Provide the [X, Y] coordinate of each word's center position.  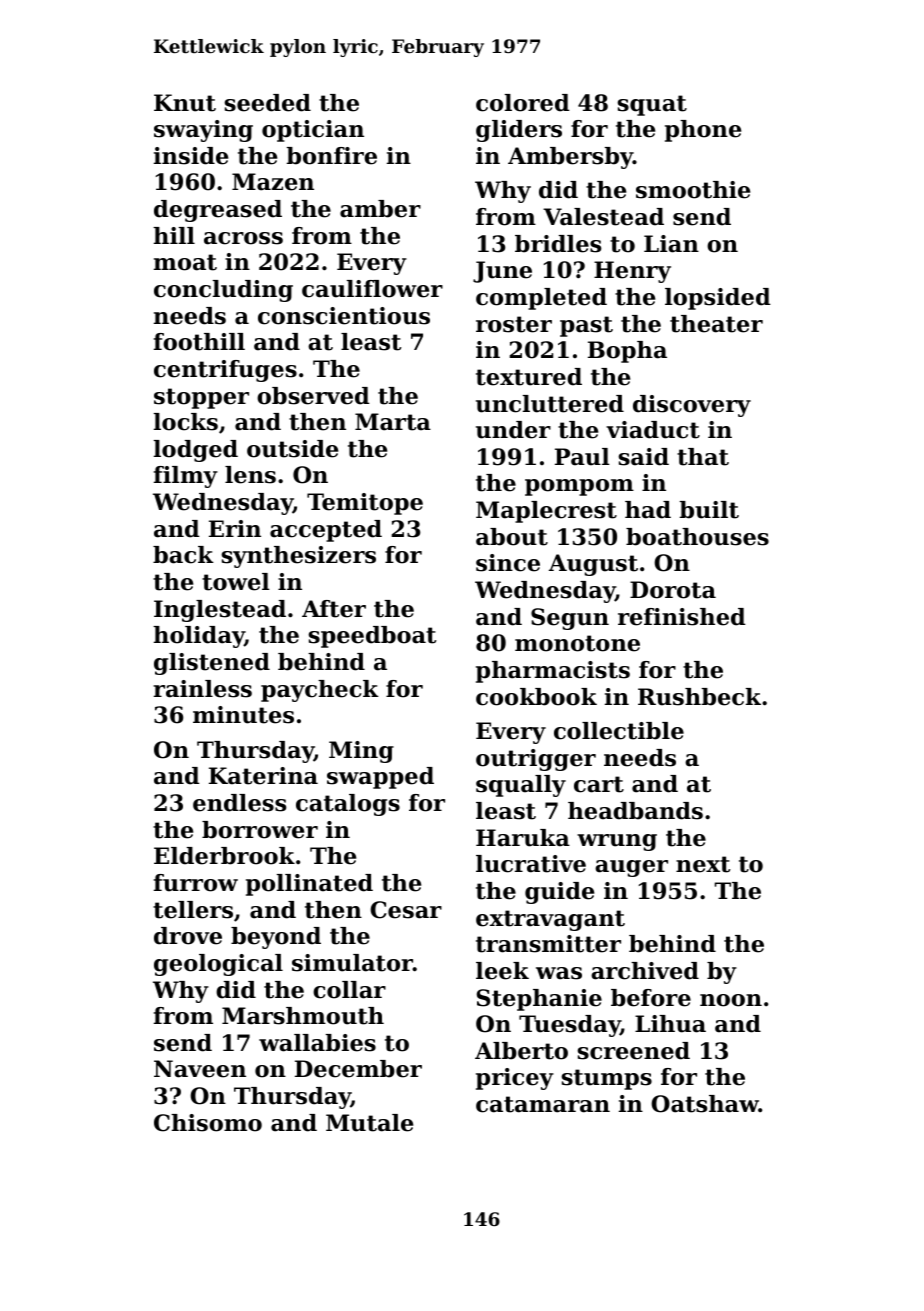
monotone [577, 643]
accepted [326, 531]
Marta [393, 422]
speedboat [372, 637]
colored [523, 103]
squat [652, 105]
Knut [185, 103]
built [709, 510]
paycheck [320, 691]
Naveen [200, 1069]
